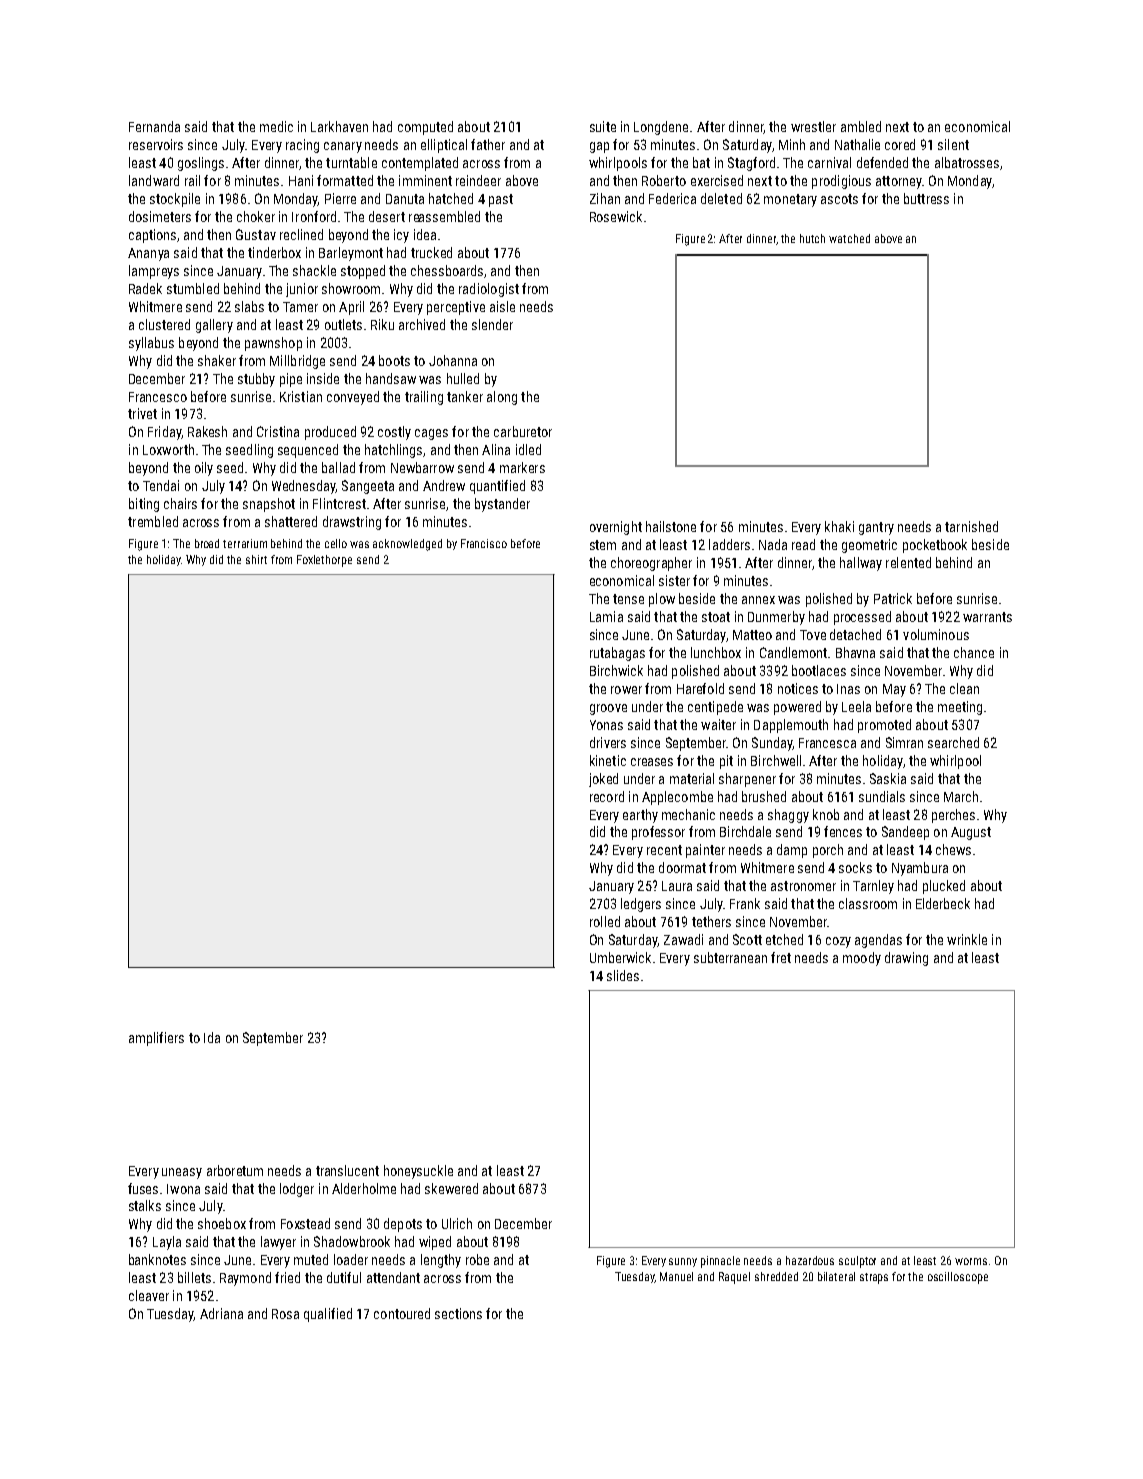 The image size is (1143, 1479). What do you see at coordinates (339, 126) in the screenshot?
I see `Larkhaven` at bounding box center [339, 126].
